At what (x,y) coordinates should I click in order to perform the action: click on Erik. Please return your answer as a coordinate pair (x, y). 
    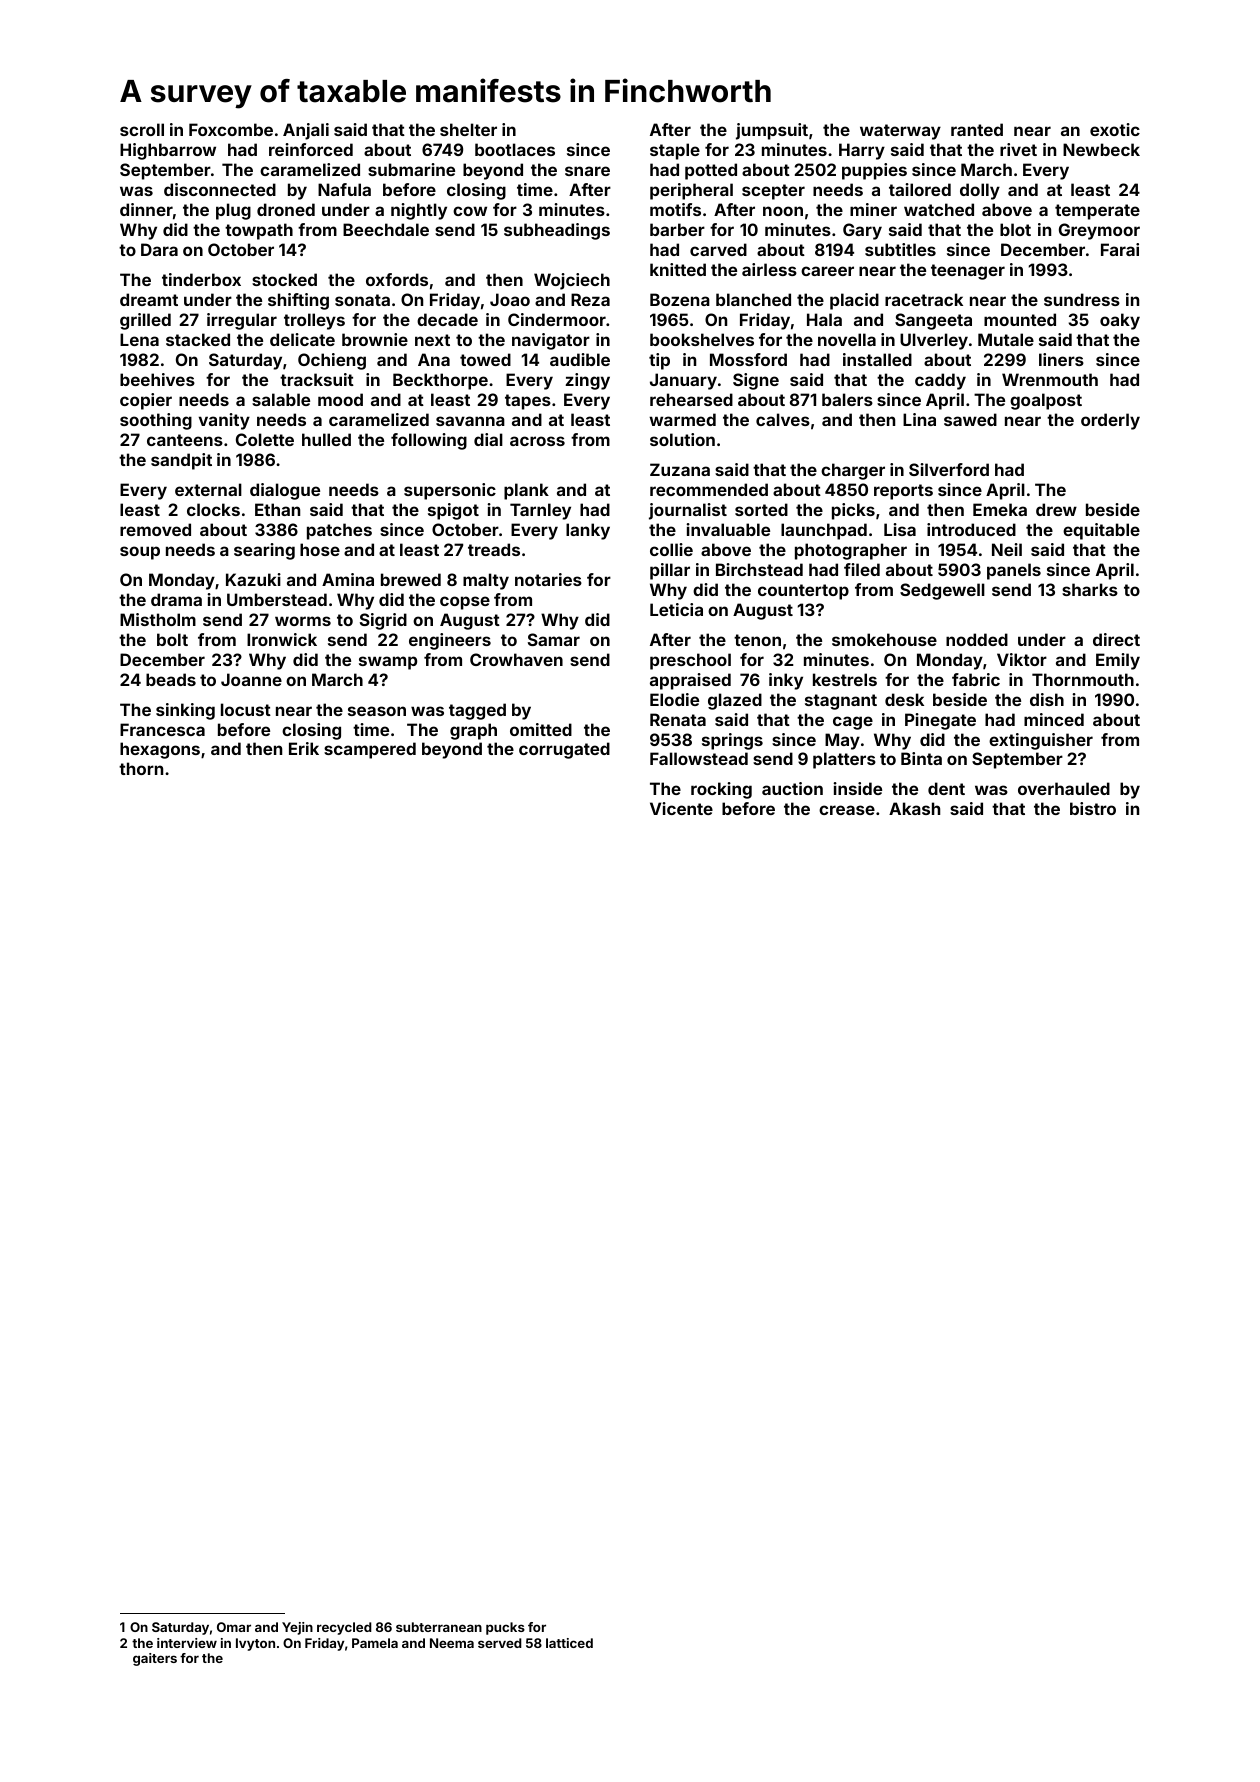
    Looking at the image, I should click on (304, 748).
